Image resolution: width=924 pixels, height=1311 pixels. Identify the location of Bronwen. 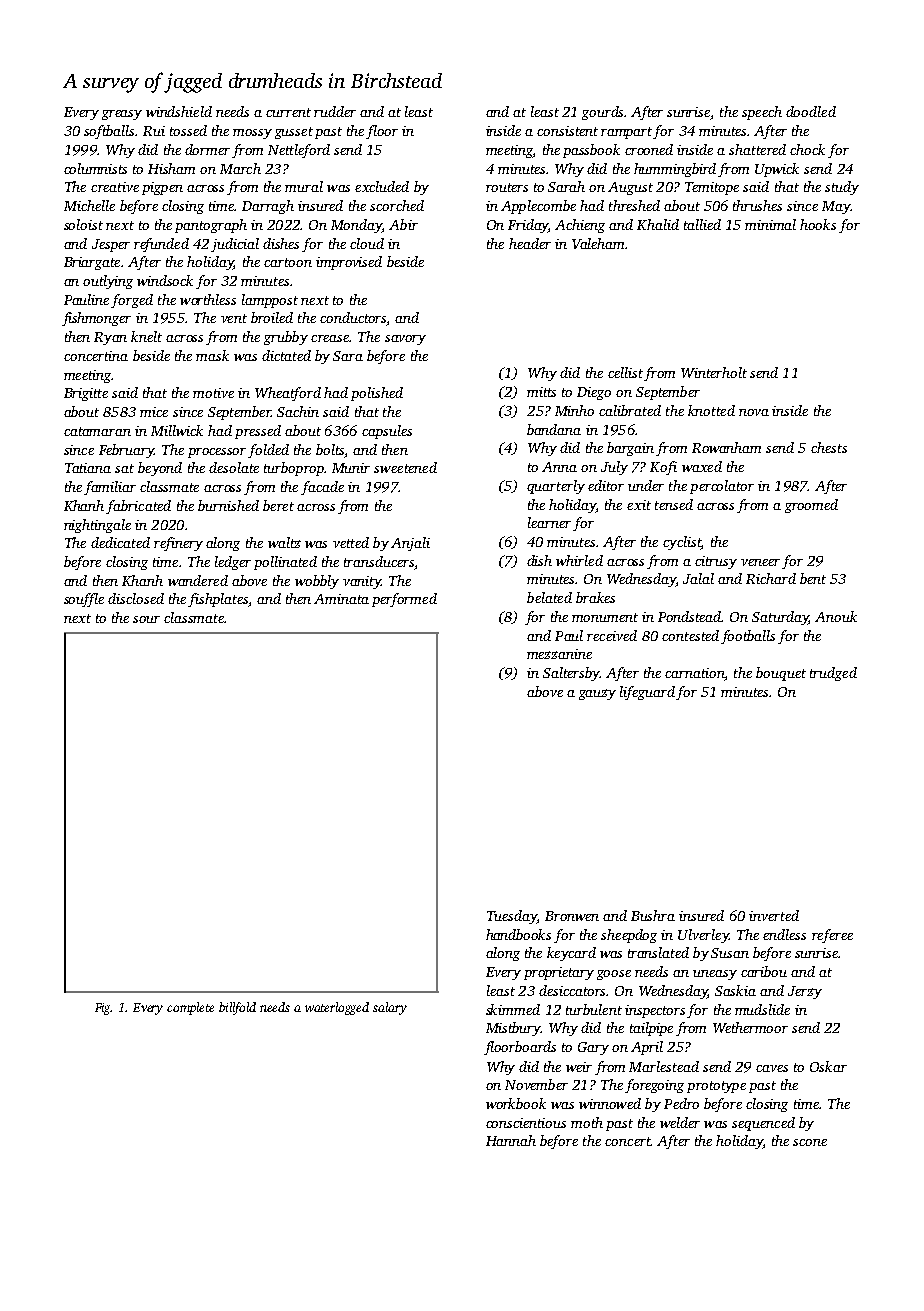
(572, 916).
